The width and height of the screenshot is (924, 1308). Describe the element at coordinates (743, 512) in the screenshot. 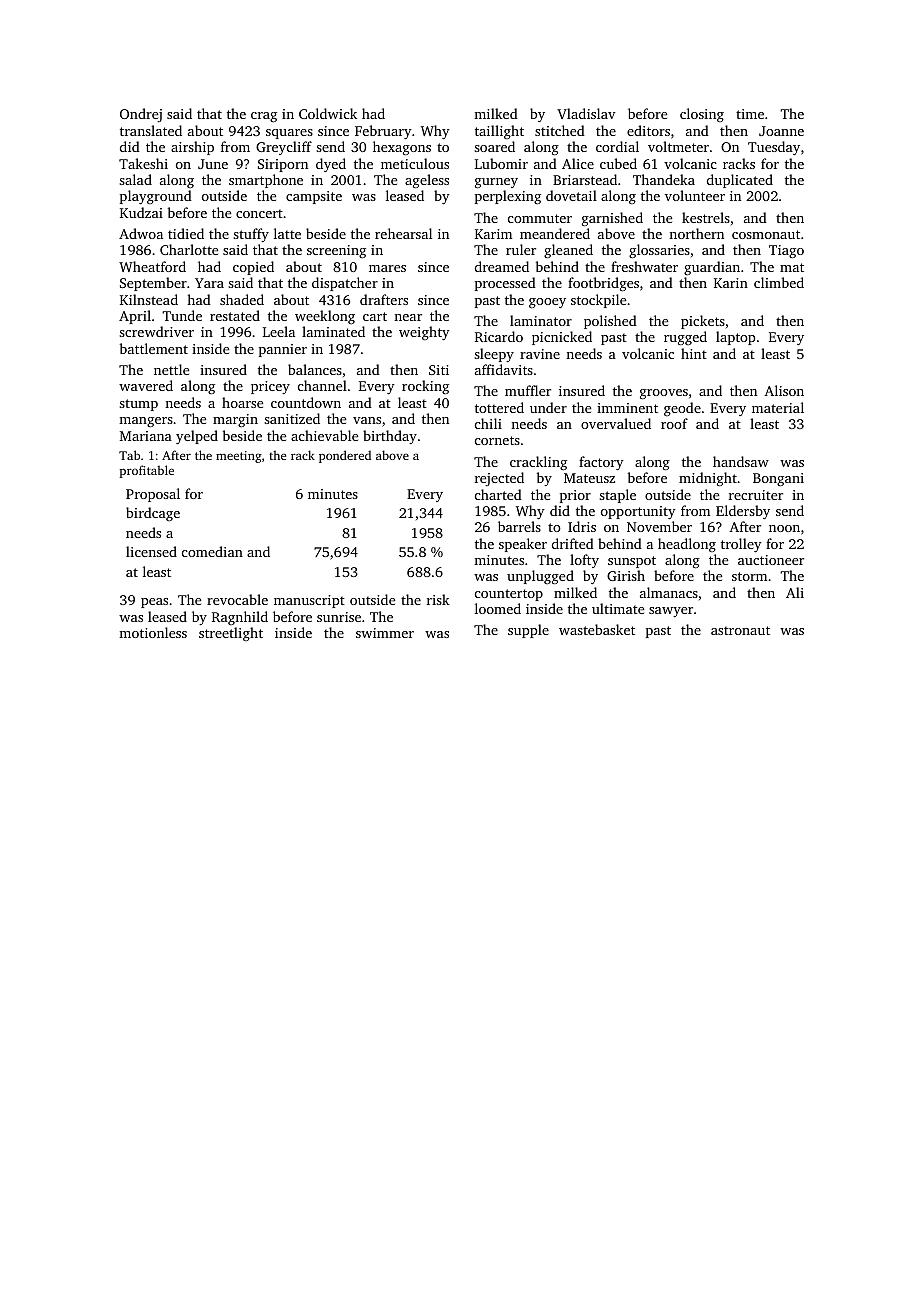

I see `Eldersby` at that location.
